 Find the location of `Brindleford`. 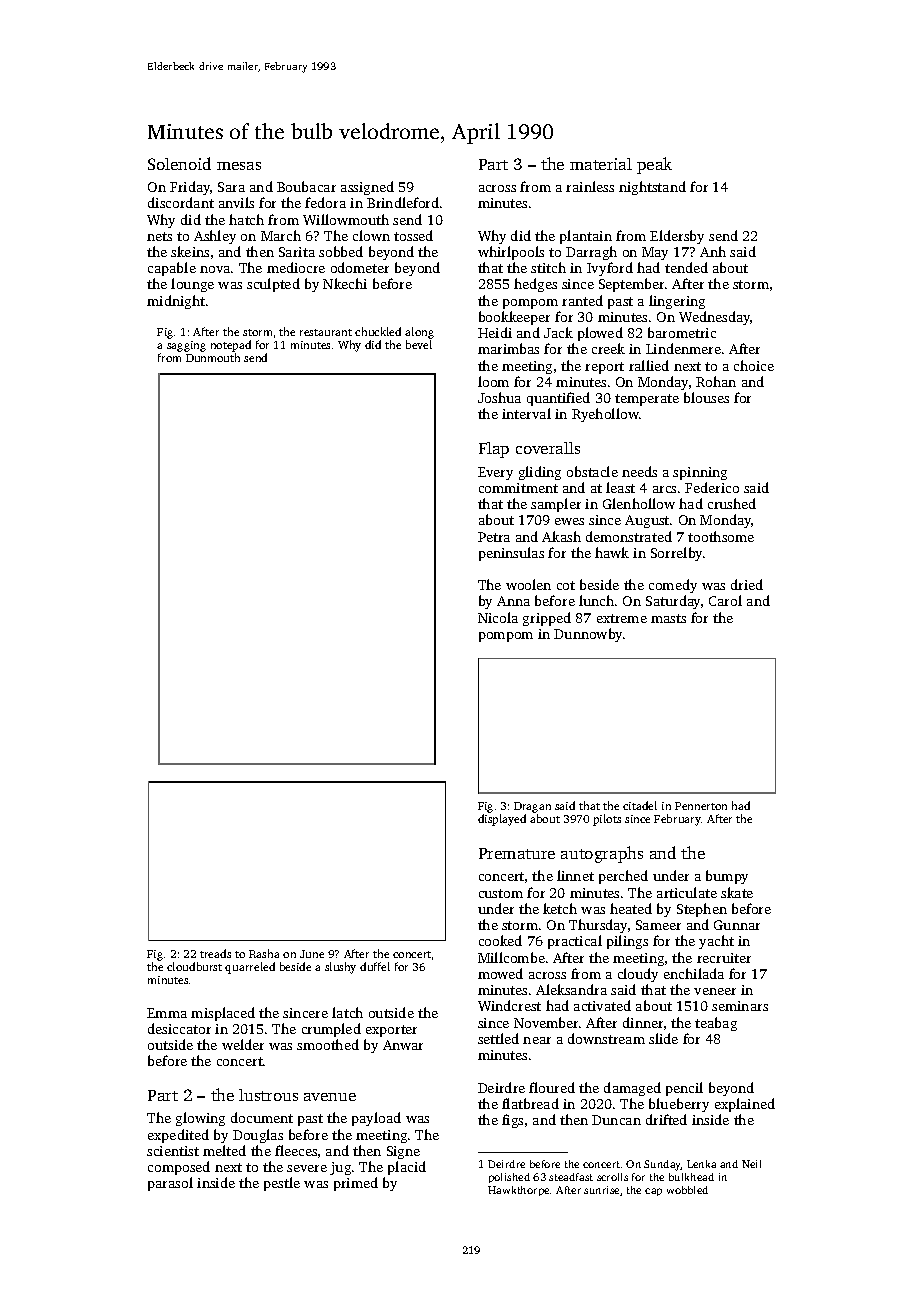

Brindleford is located at coordinates (403, 202).
